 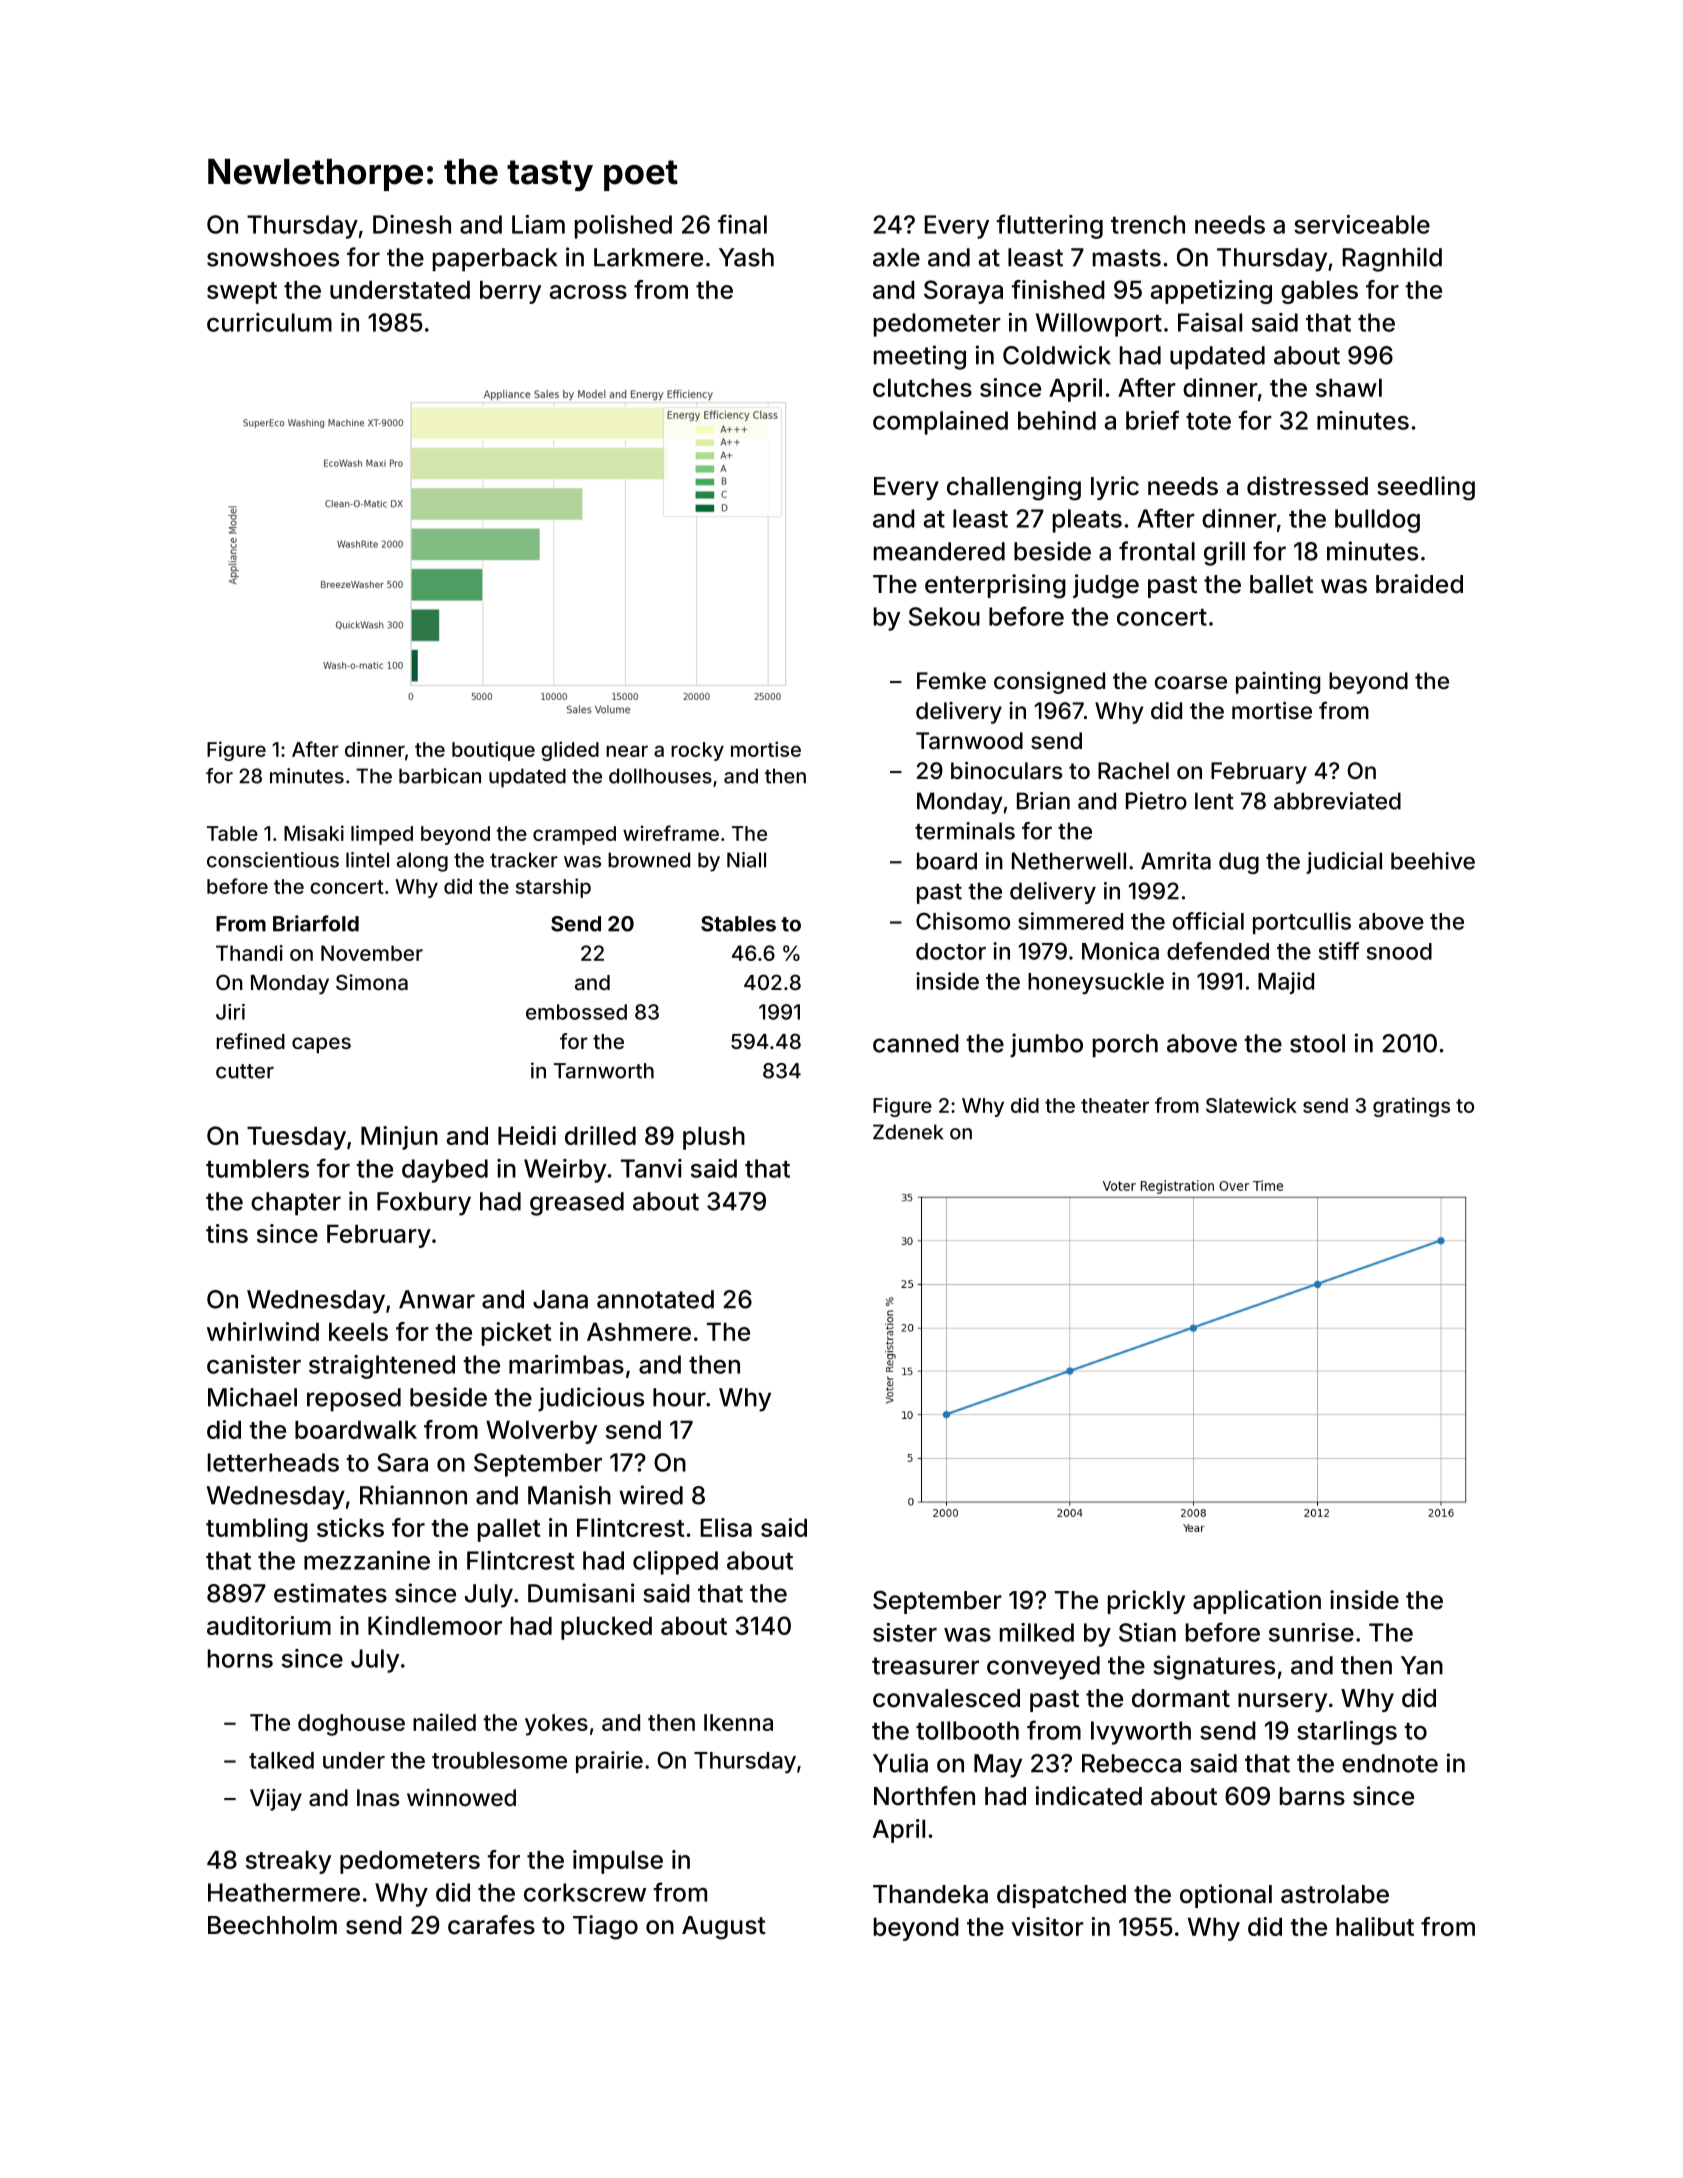 I want to click on Northfen, so click(x=924, y=1796).
